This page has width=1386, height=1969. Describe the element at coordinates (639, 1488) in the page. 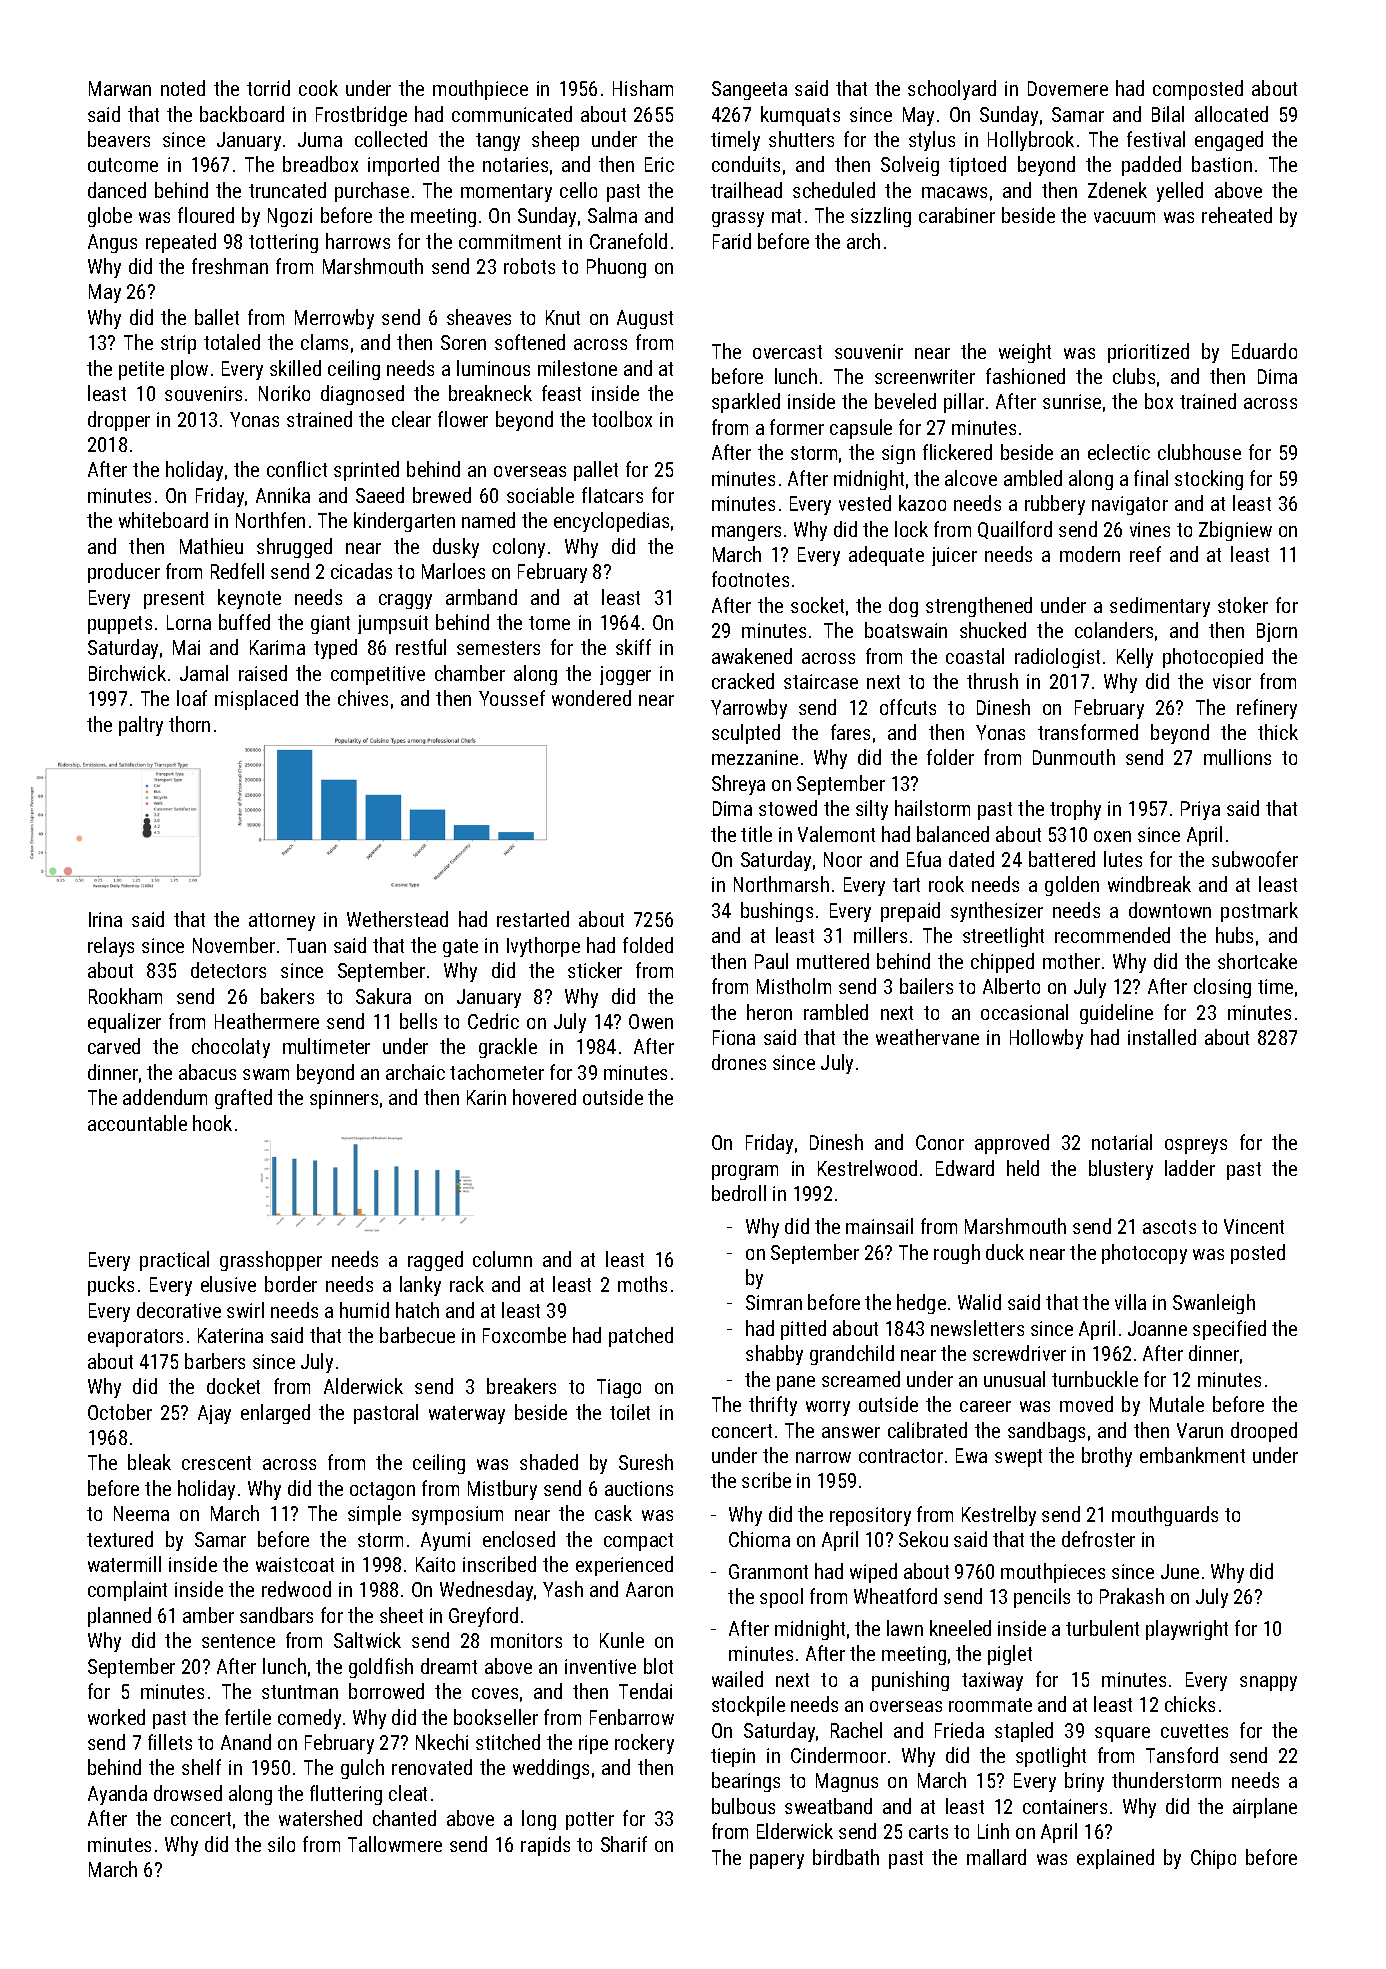

I see `auctions` at that location.
